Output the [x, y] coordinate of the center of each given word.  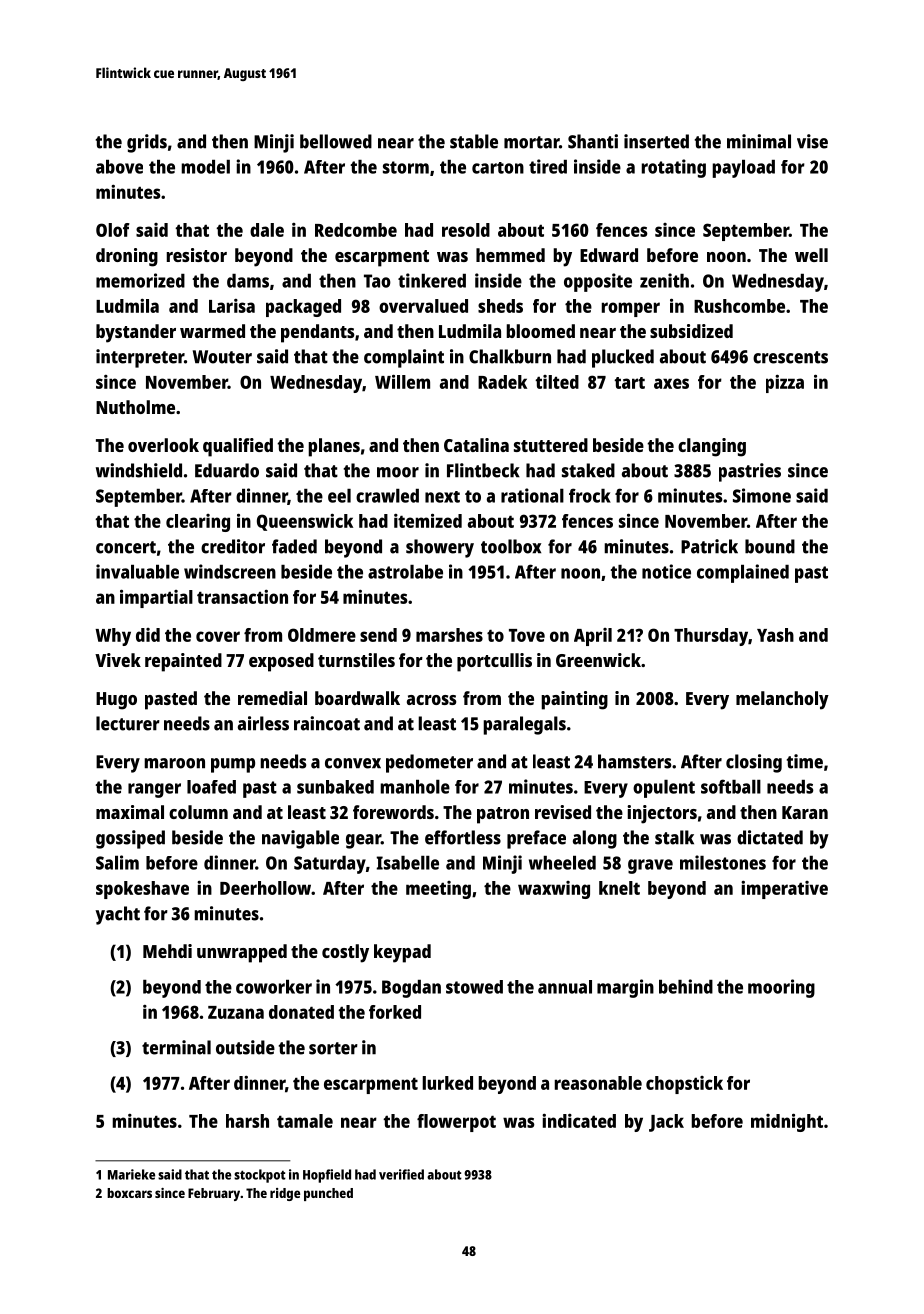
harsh [247, 1121]
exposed [281, 662]
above [119, 167]
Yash [775, 635]
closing [754, 763]
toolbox [511, 546]
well [811, 255]
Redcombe [356, 230]
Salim [117, 862]
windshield [139, 470]
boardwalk [357, 698]
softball [731, 786]
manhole [415, 787]
